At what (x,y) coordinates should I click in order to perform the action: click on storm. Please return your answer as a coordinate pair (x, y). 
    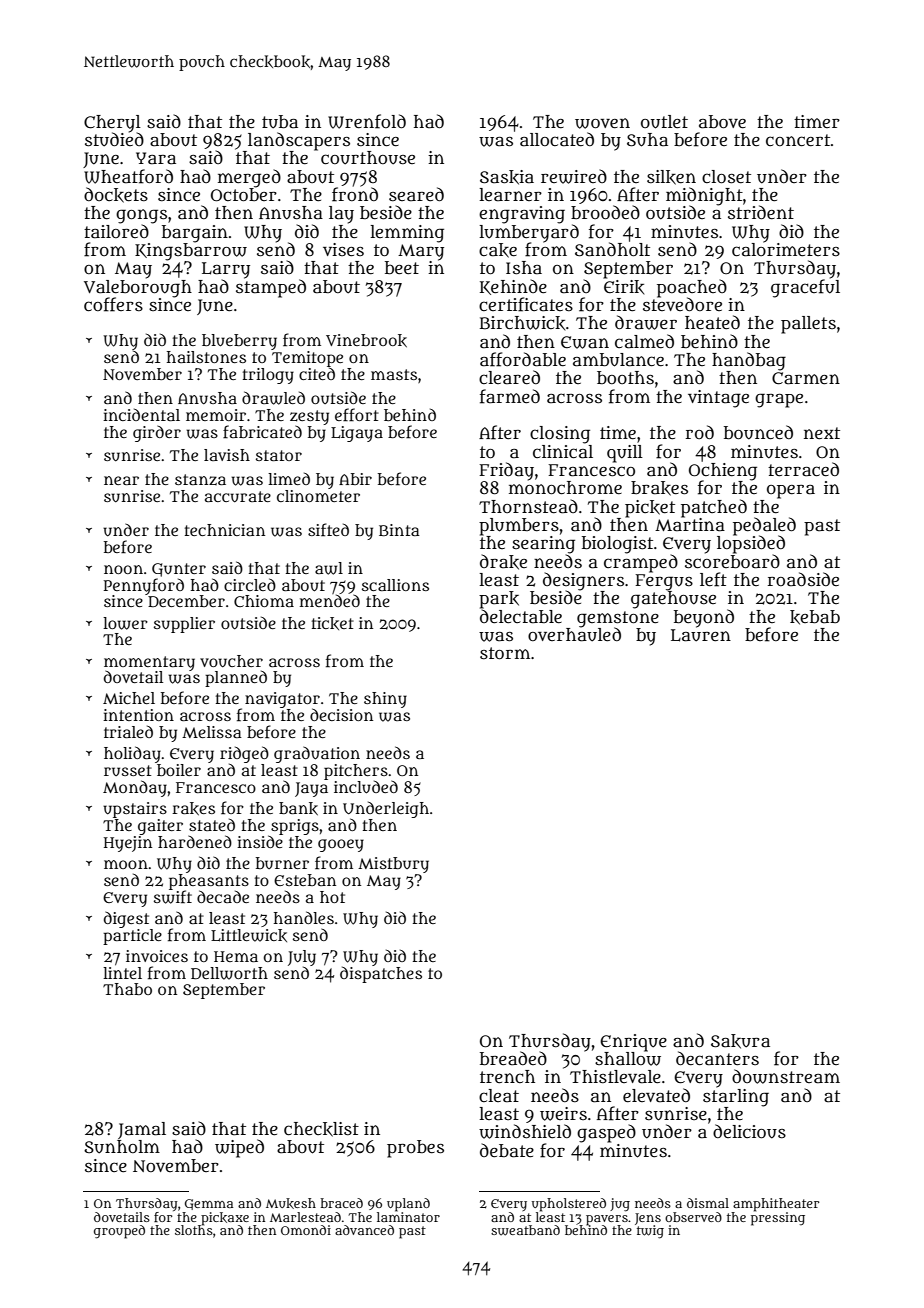
    Looking at the image, I should click on (505, 653).
